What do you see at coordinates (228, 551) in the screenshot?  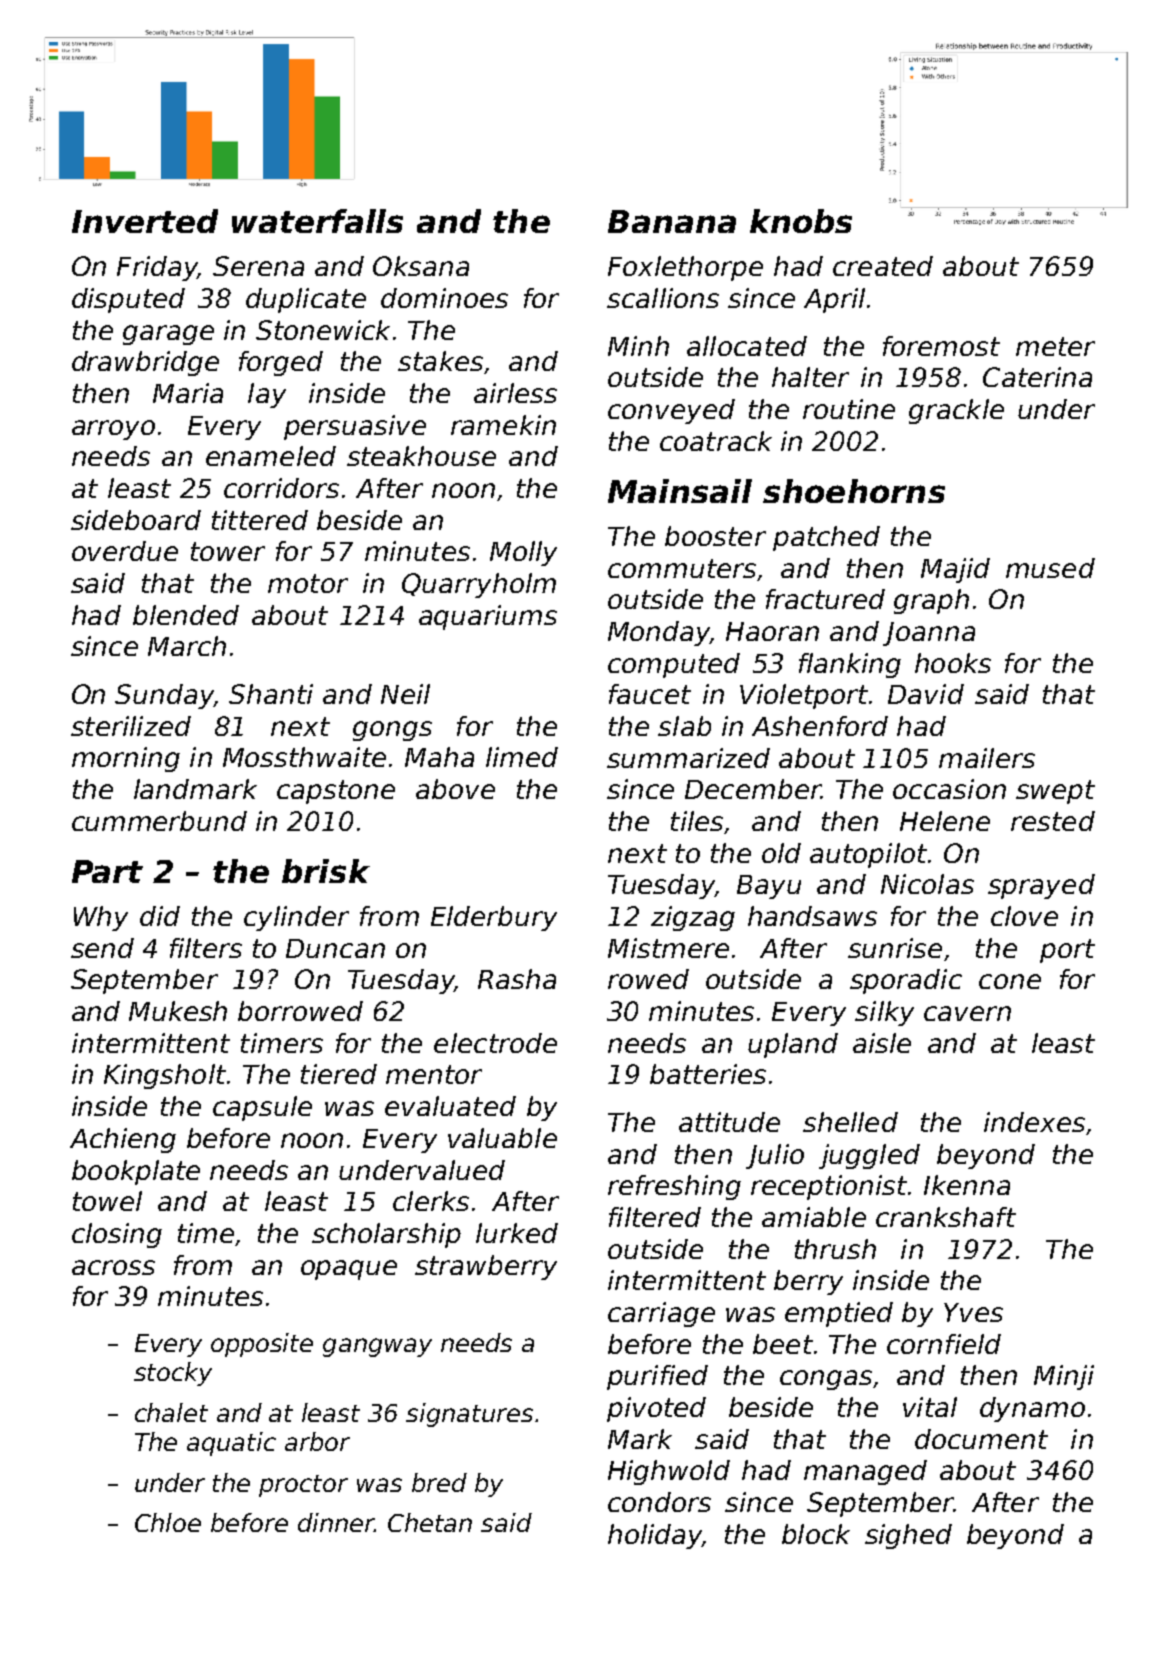 I see `tower` at bounding box center [228, 551].
